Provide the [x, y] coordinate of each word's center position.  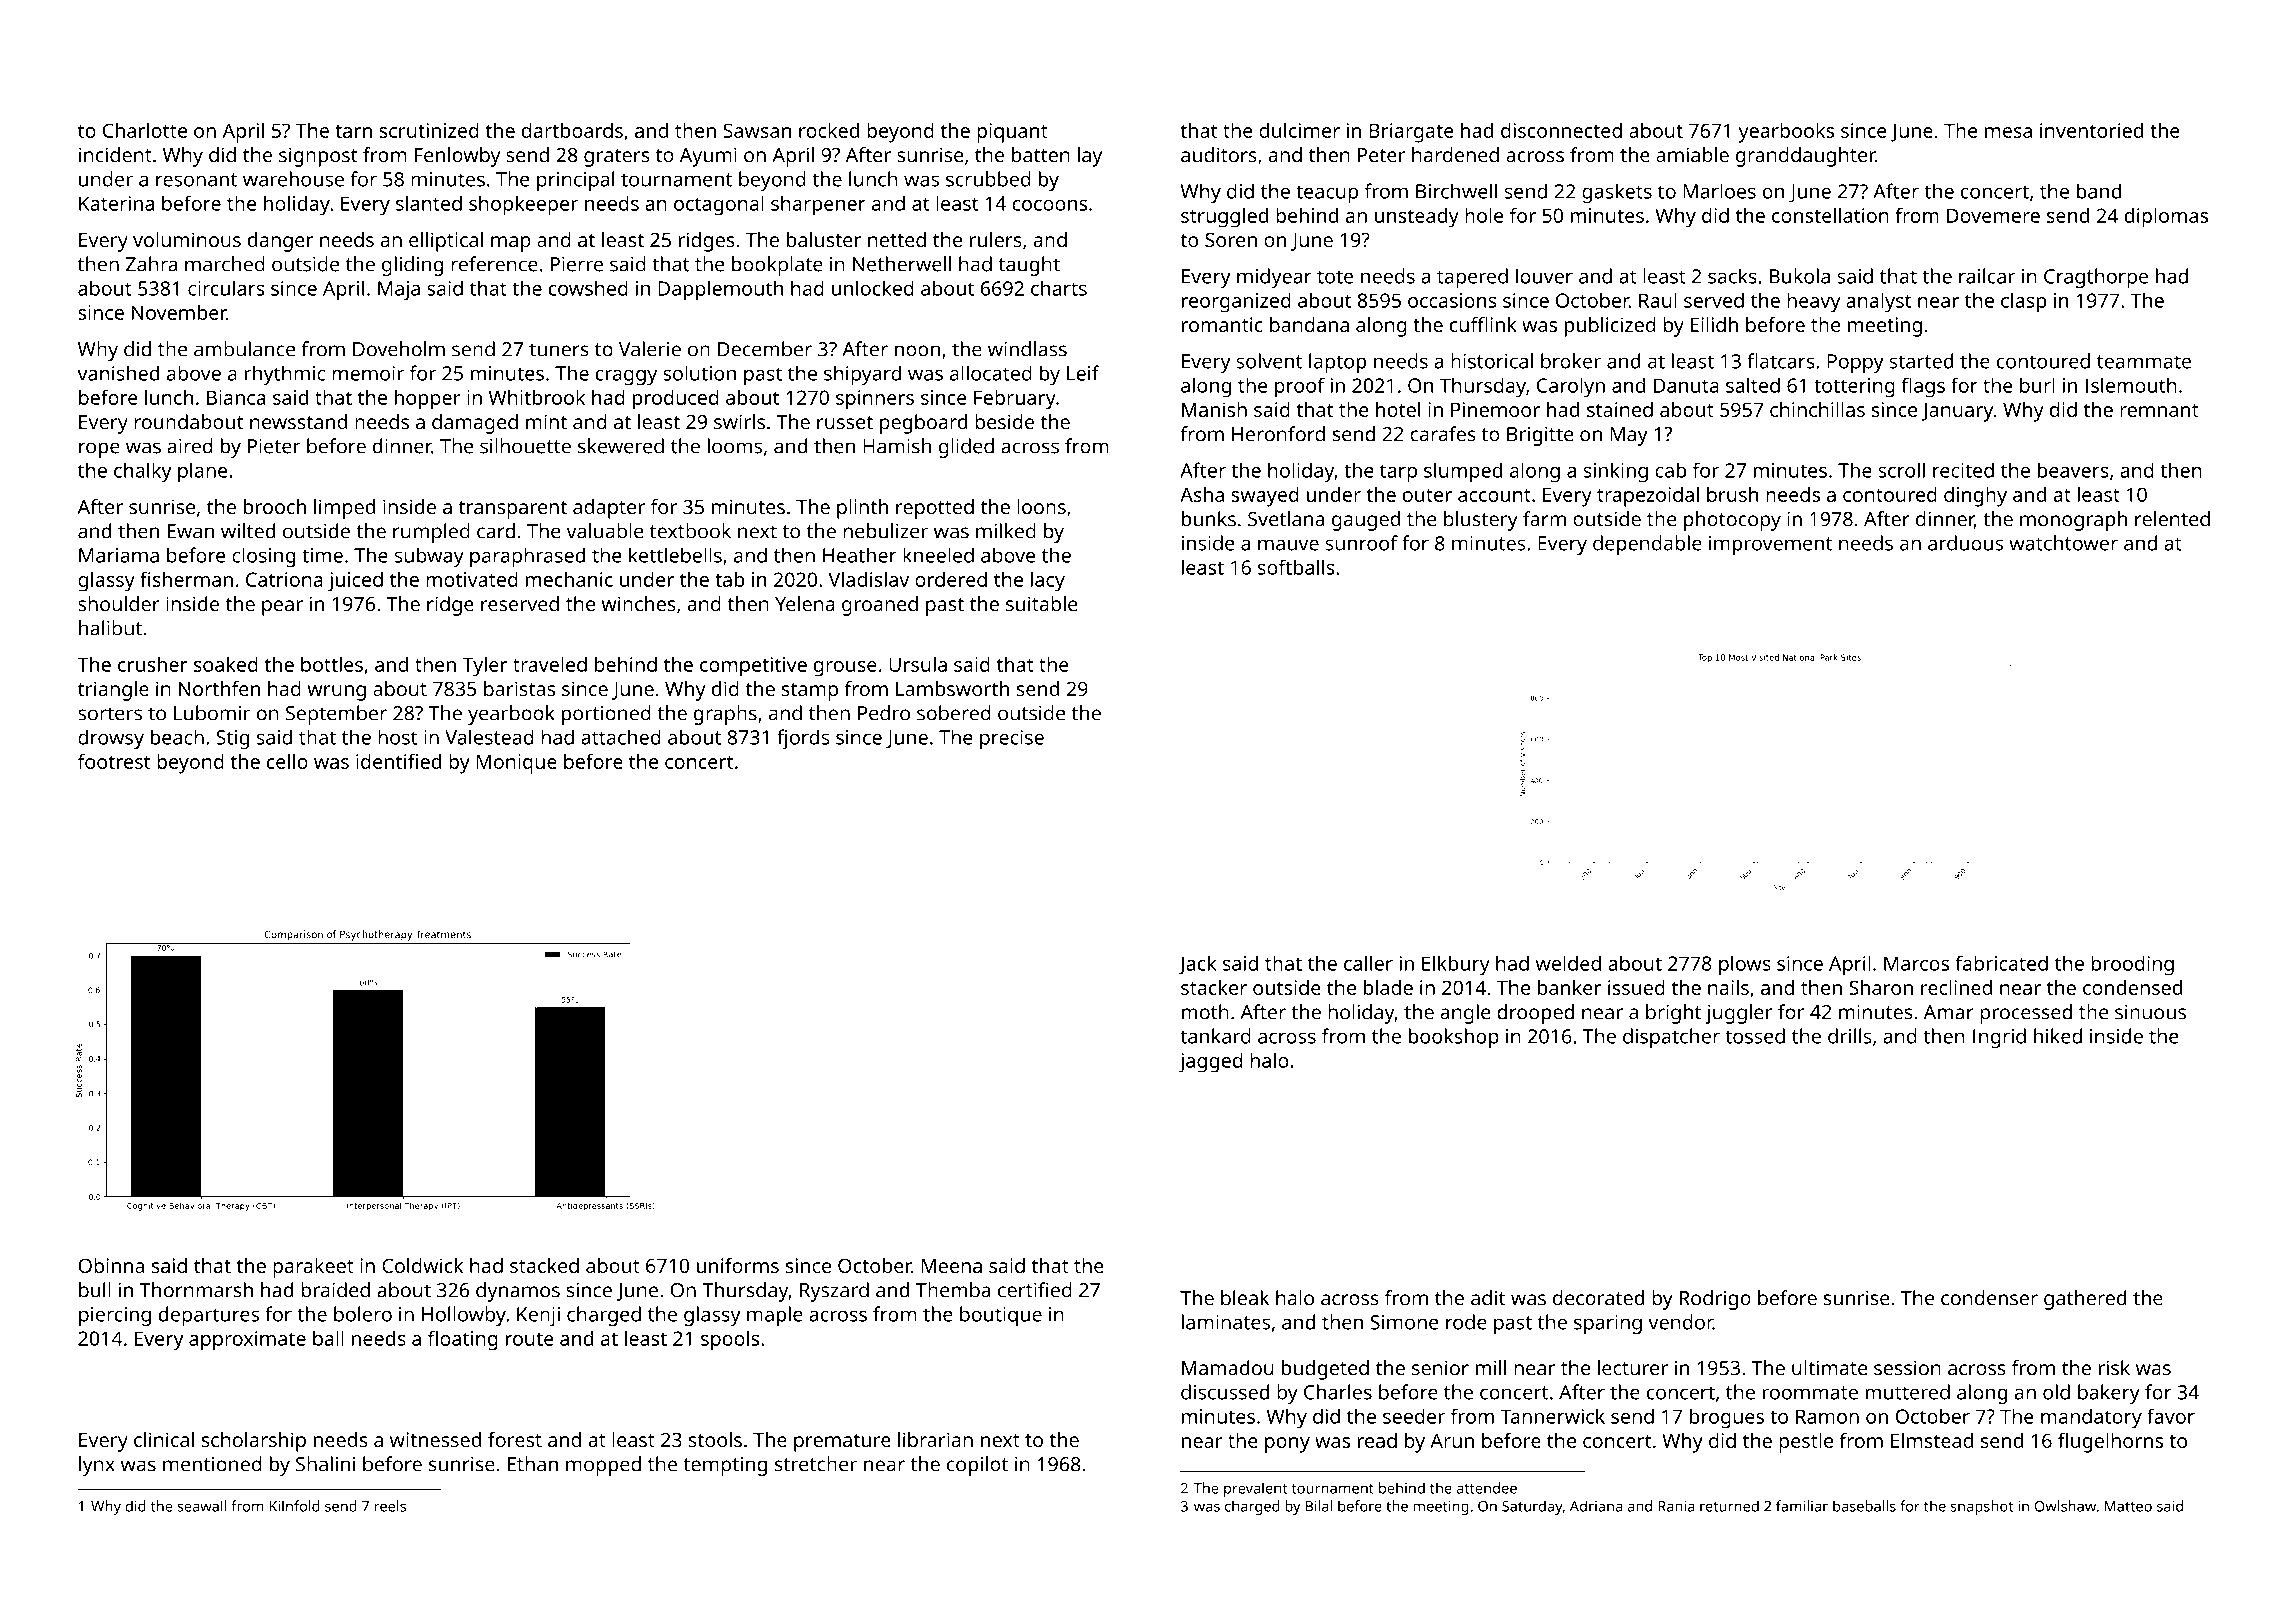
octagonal [719, 205]
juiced [355, 582]
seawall [201, 1506]
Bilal [1319, 1506]
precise [1012, 739]
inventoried [2091, 130]
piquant [1012, 133]
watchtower [2063, 543]
